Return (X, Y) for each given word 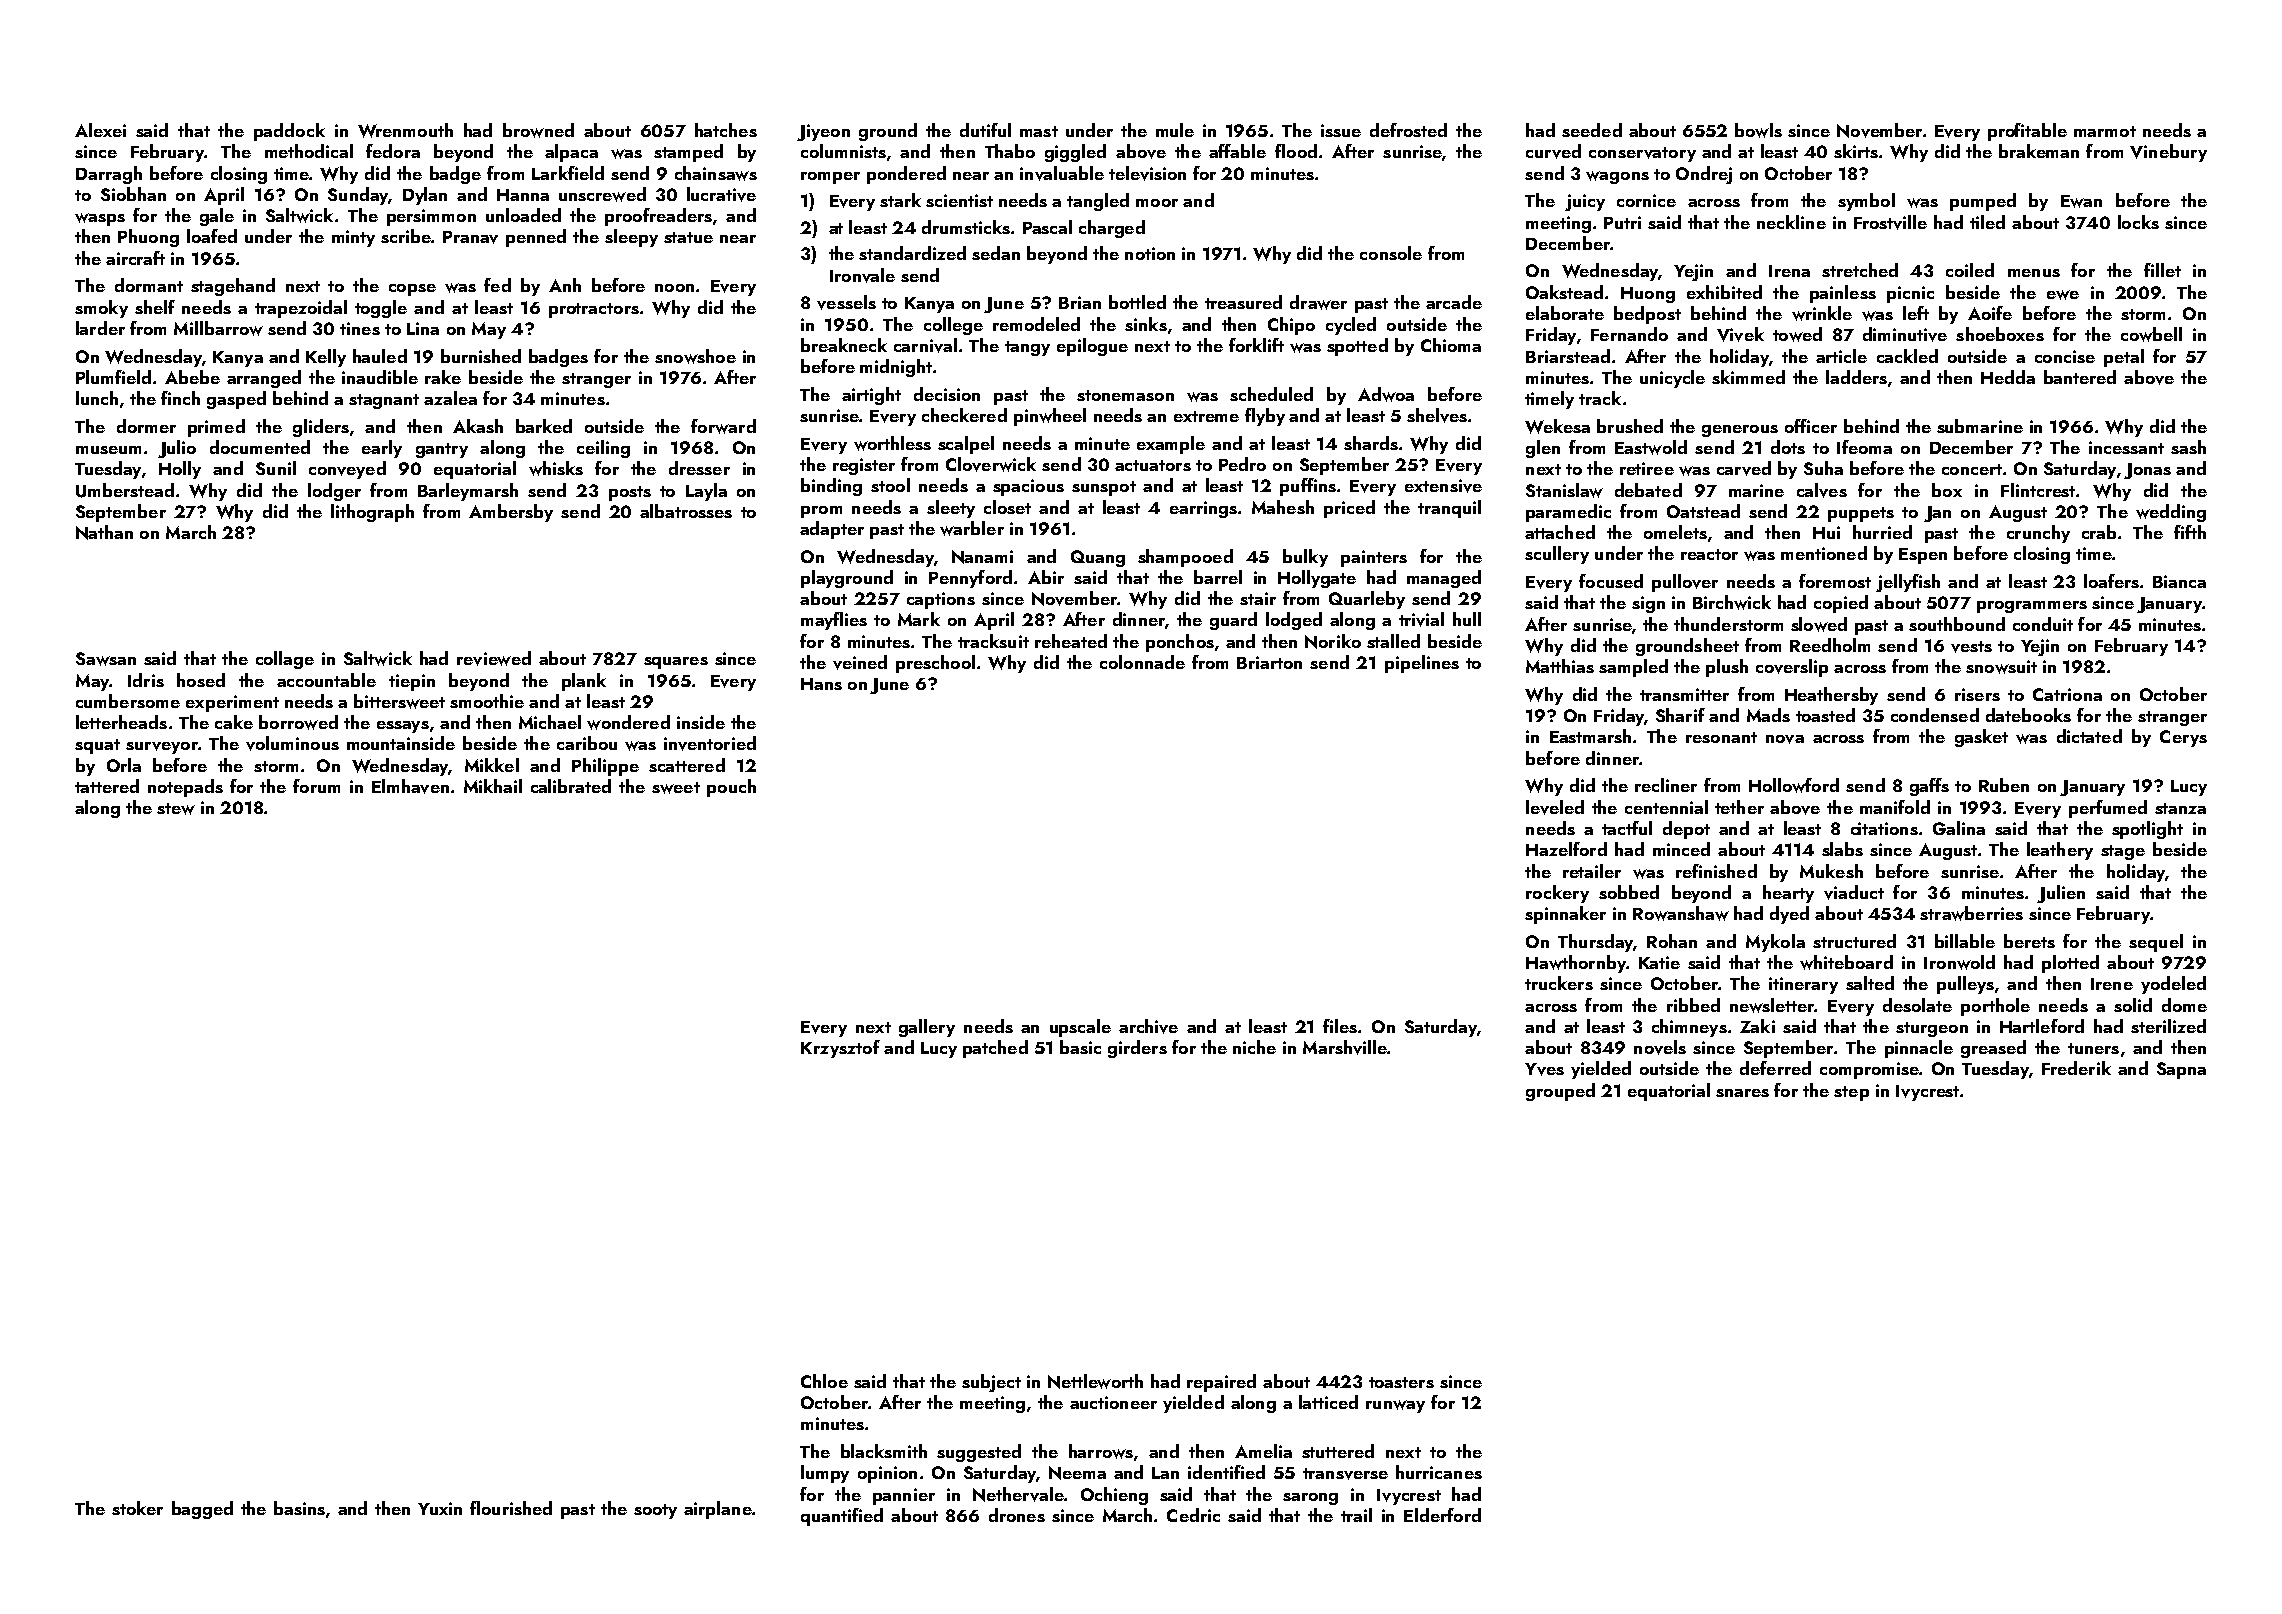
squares (676, 663)
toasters (1401, 1382)
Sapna (2181, 1070)
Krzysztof (840, 1049)
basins (299, 1508)
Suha (1823, 468)
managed (1444, 579)
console (1391, 253)
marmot (2105, 131)
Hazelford (1566, 849)
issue (1341, 130)
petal (2124, 358)
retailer (1592, 871)
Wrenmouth (405, 130)
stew (176, 809)
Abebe (192, 377)
